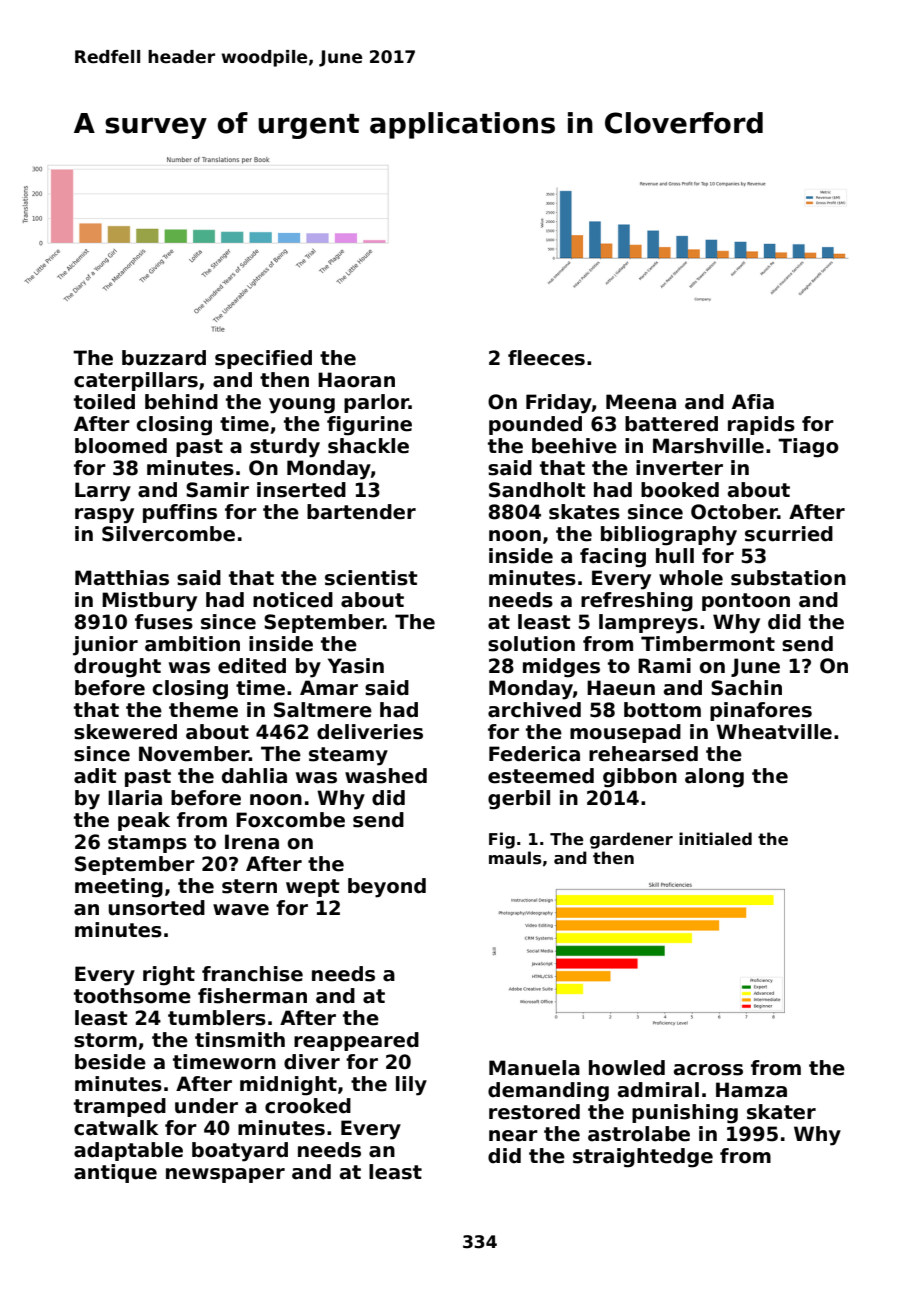 This page has width=924, height=1314. I want to click on near, so click(513, 1136).
